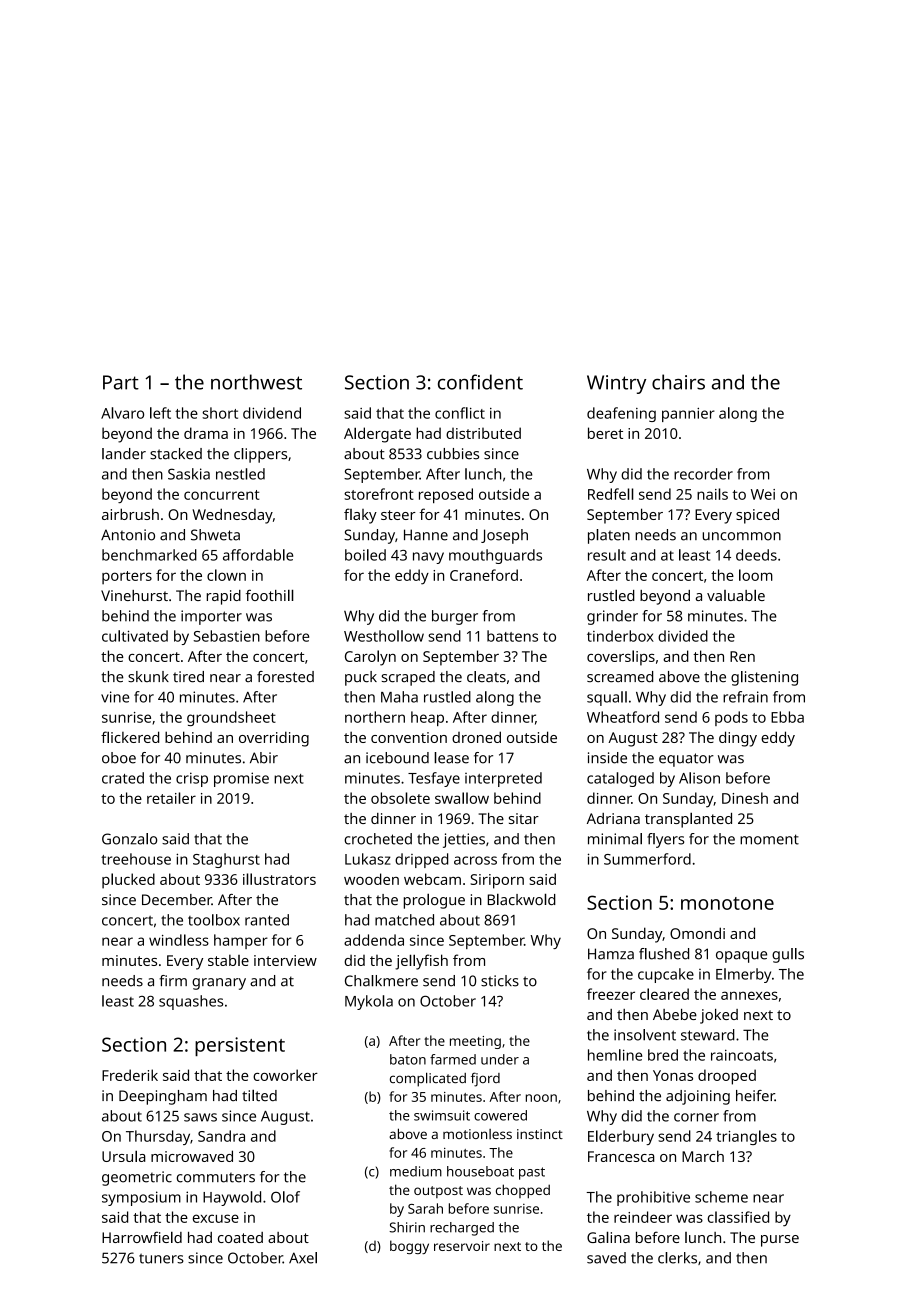 Image resolution: width=908 pixels, height=1316 pixels. Describe the element at coordinates (375, 717) in the document. I see `northern` at that location.
